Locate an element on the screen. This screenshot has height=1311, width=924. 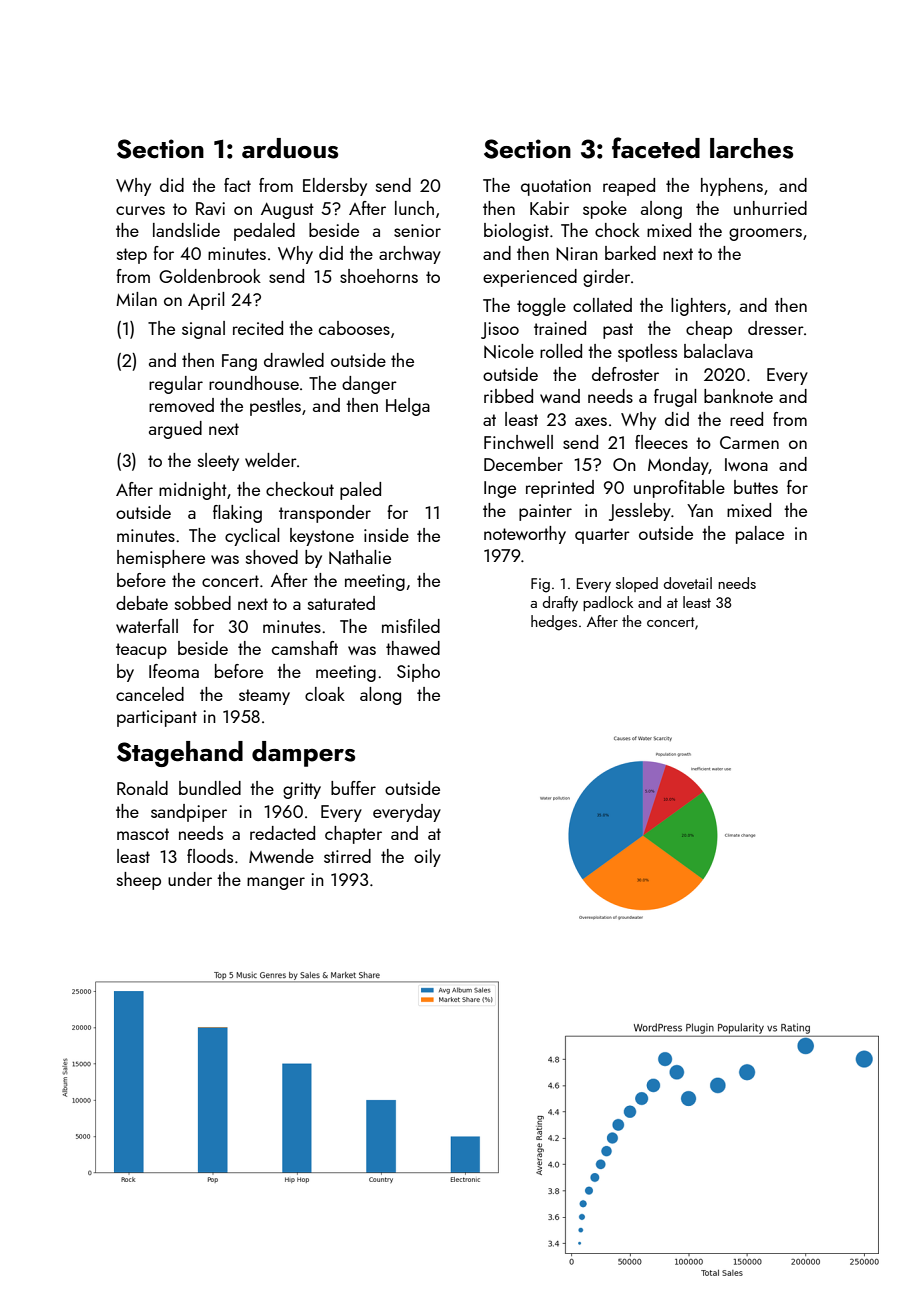
Eldersby is located at coordinates (335, 187).
